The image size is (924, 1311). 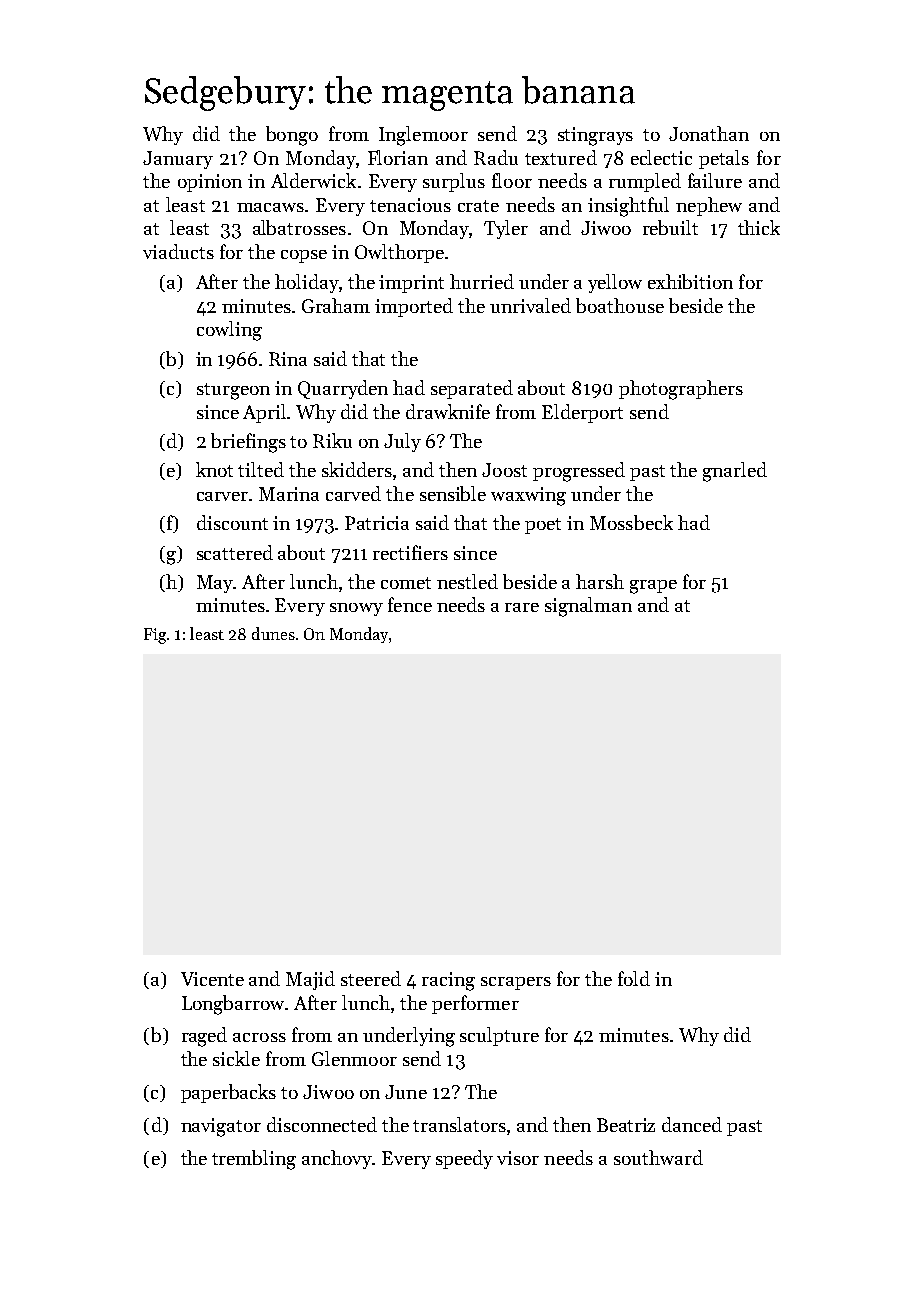 I want to click on bongo, so click(x=292, y=136).
